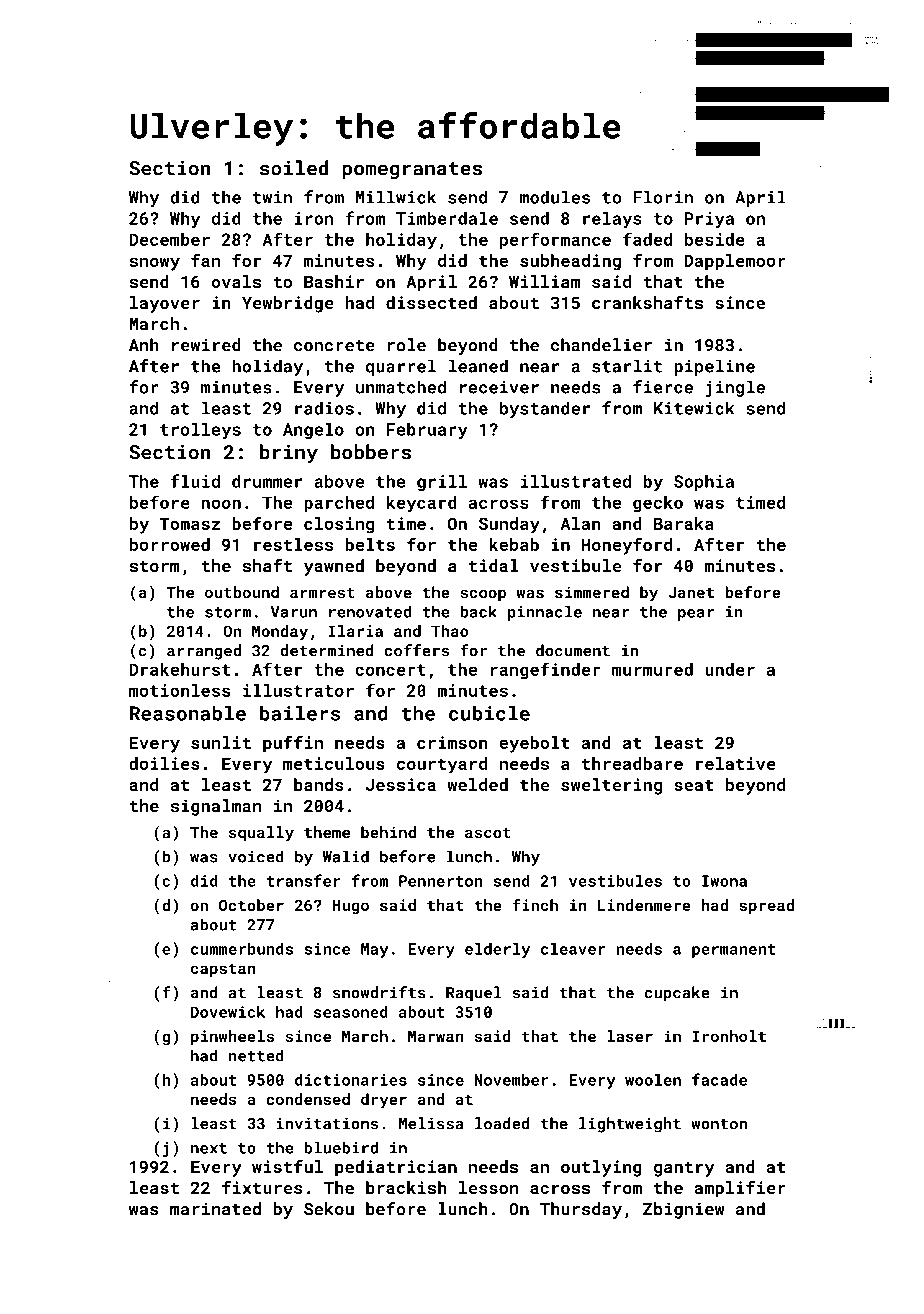 The image size is (924, 1314). I want to click on murmured, so click(652, 669).
